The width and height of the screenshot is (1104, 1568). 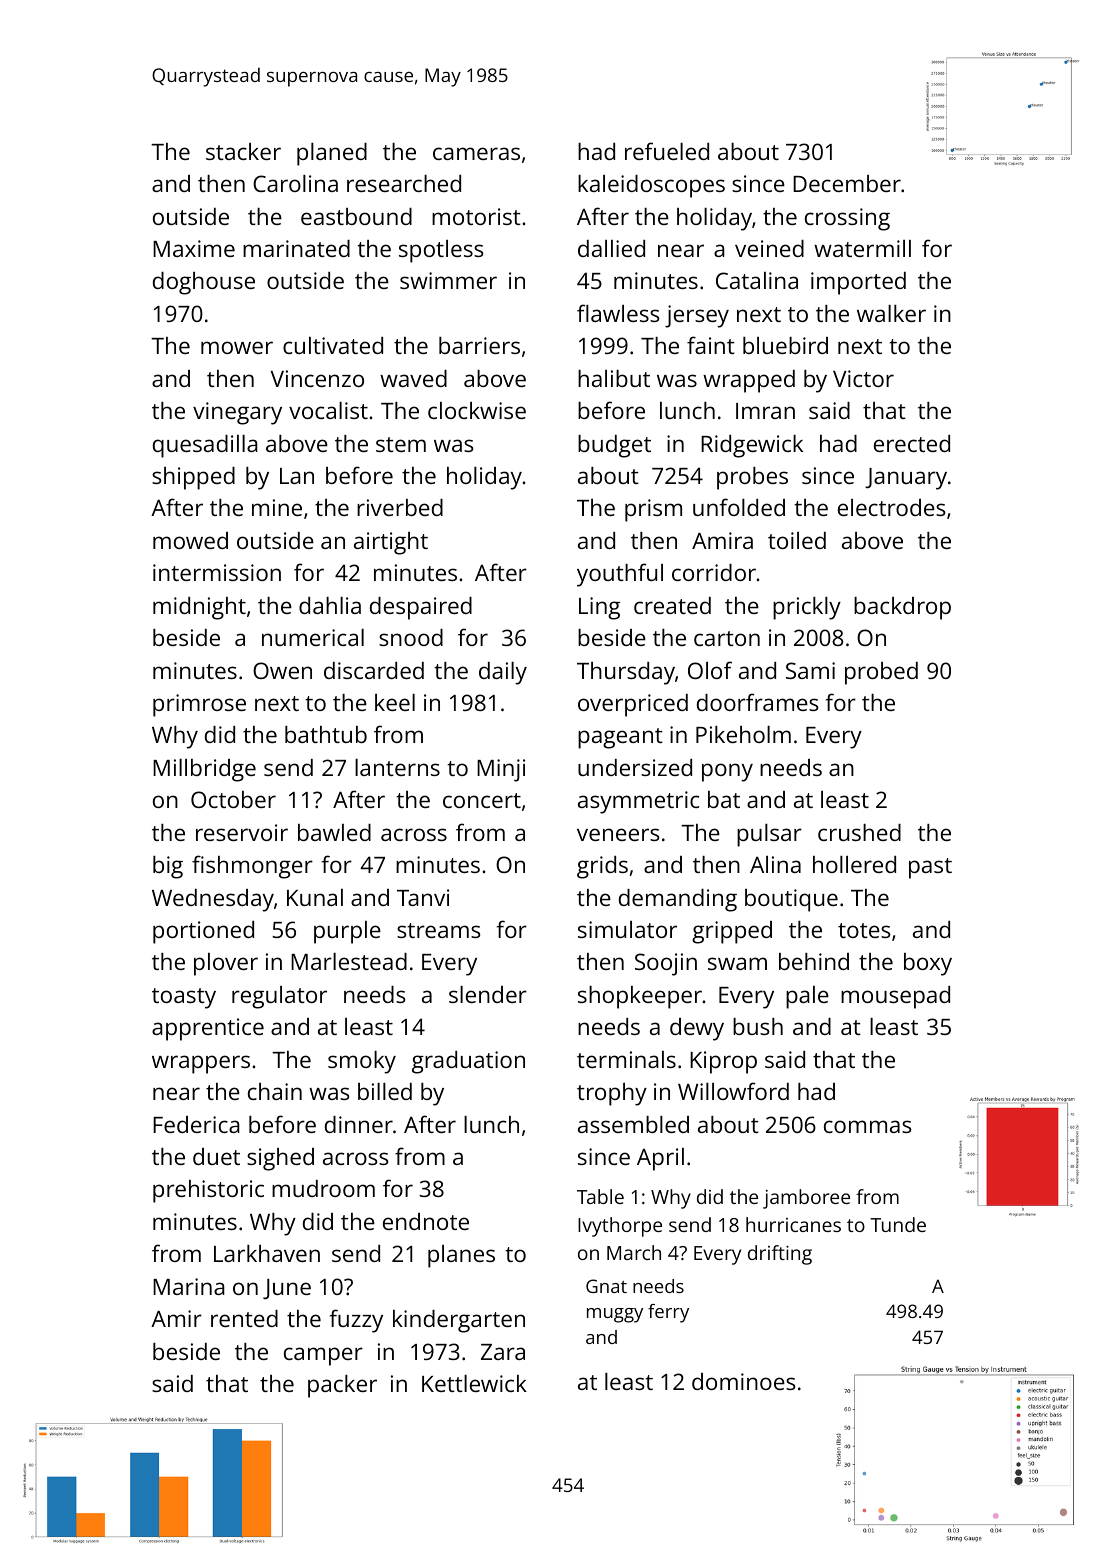 I want to click on prehistoric, so click(x=208, y=1191).
